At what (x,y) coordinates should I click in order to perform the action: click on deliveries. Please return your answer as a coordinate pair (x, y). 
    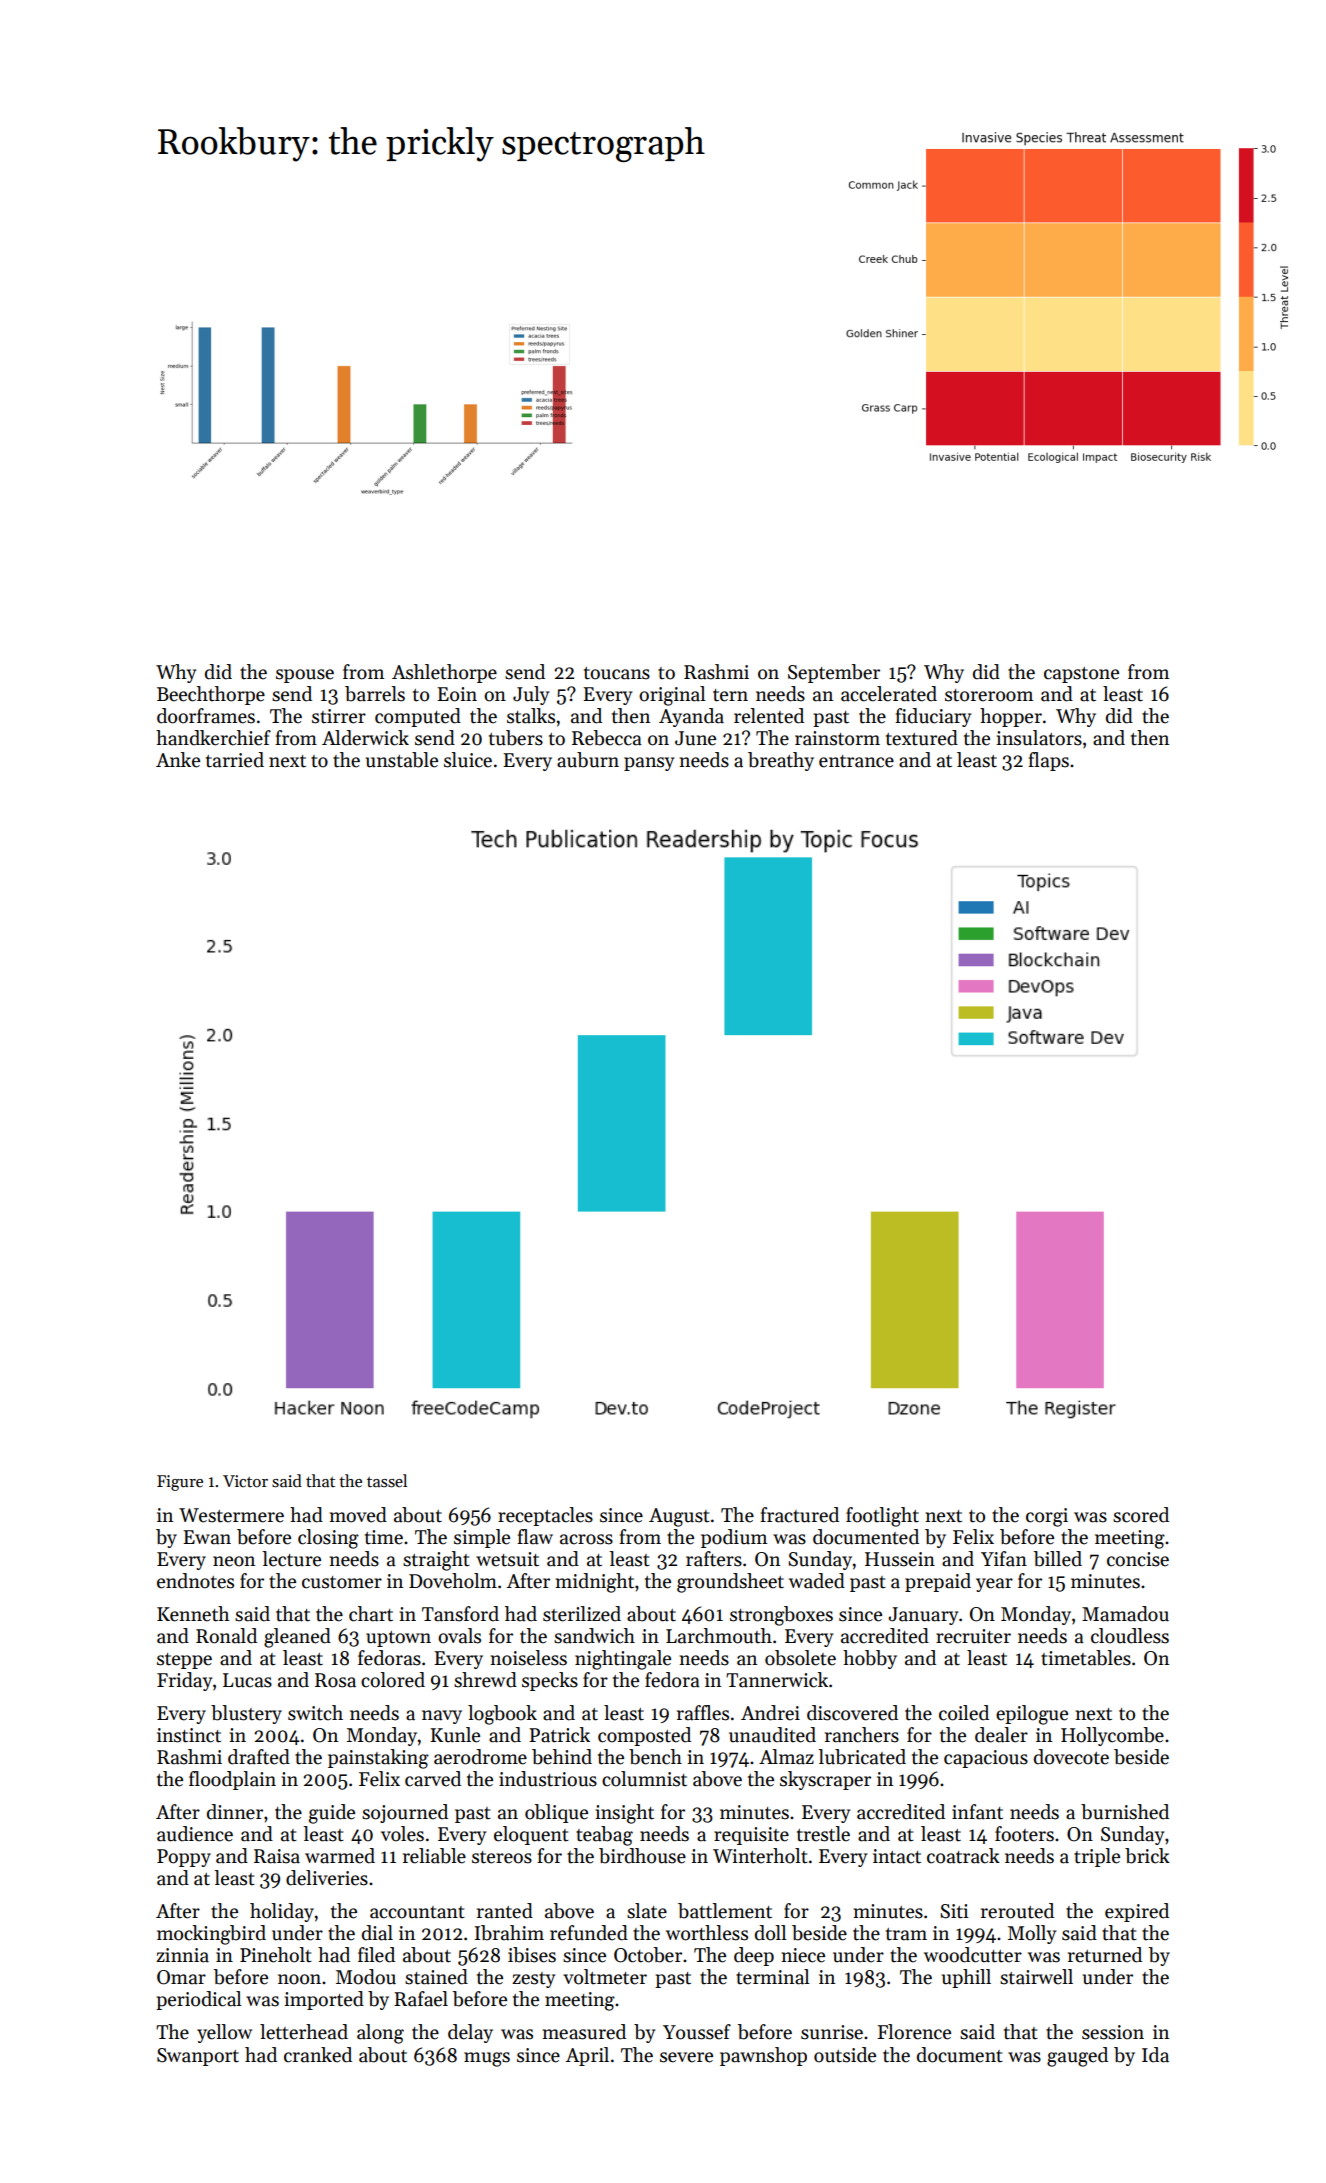
    Looking at the image, I should click on (327, 1878).
